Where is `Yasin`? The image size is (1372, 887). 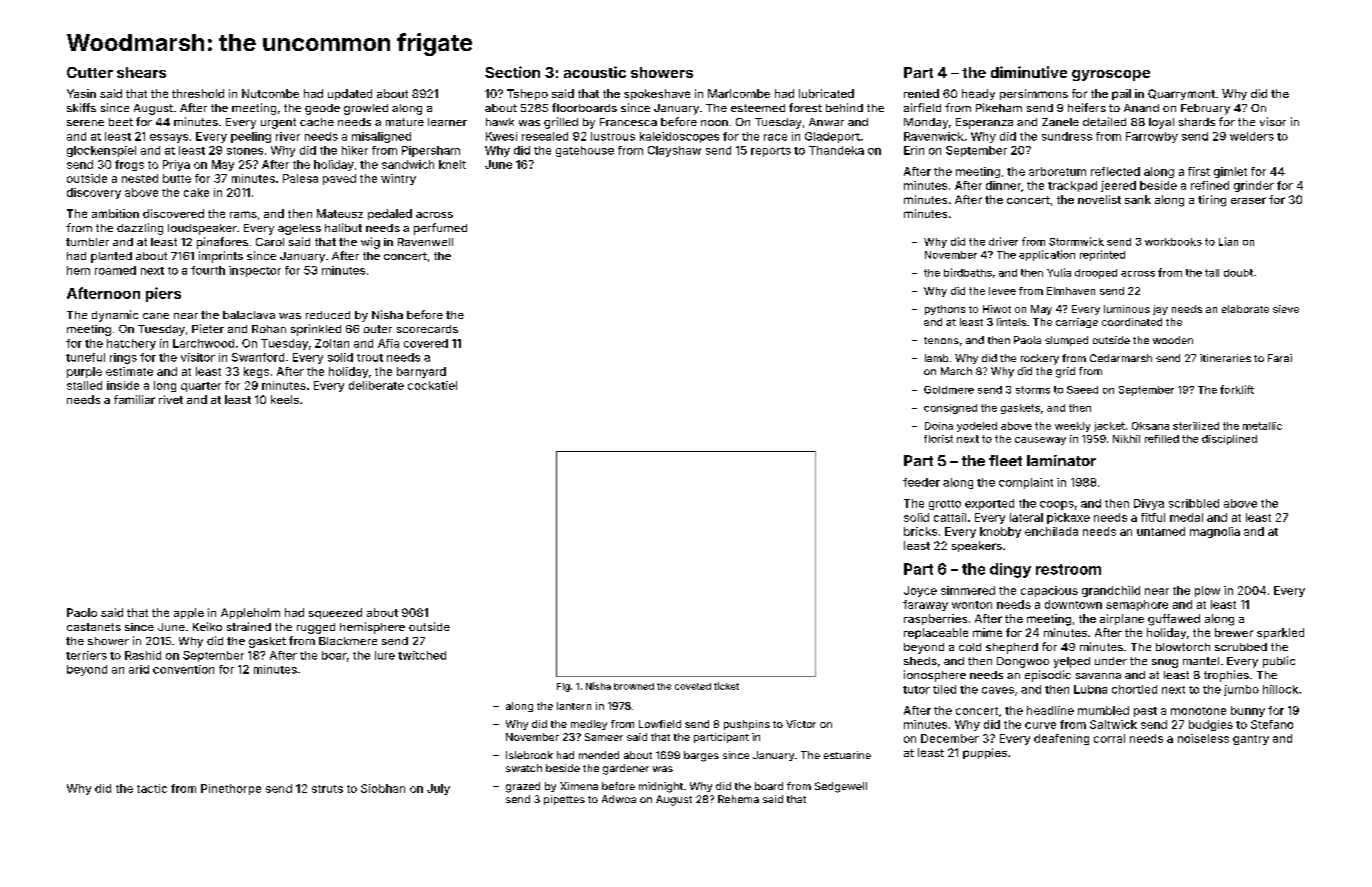
Yasin is located at coordinates (81, 93).
